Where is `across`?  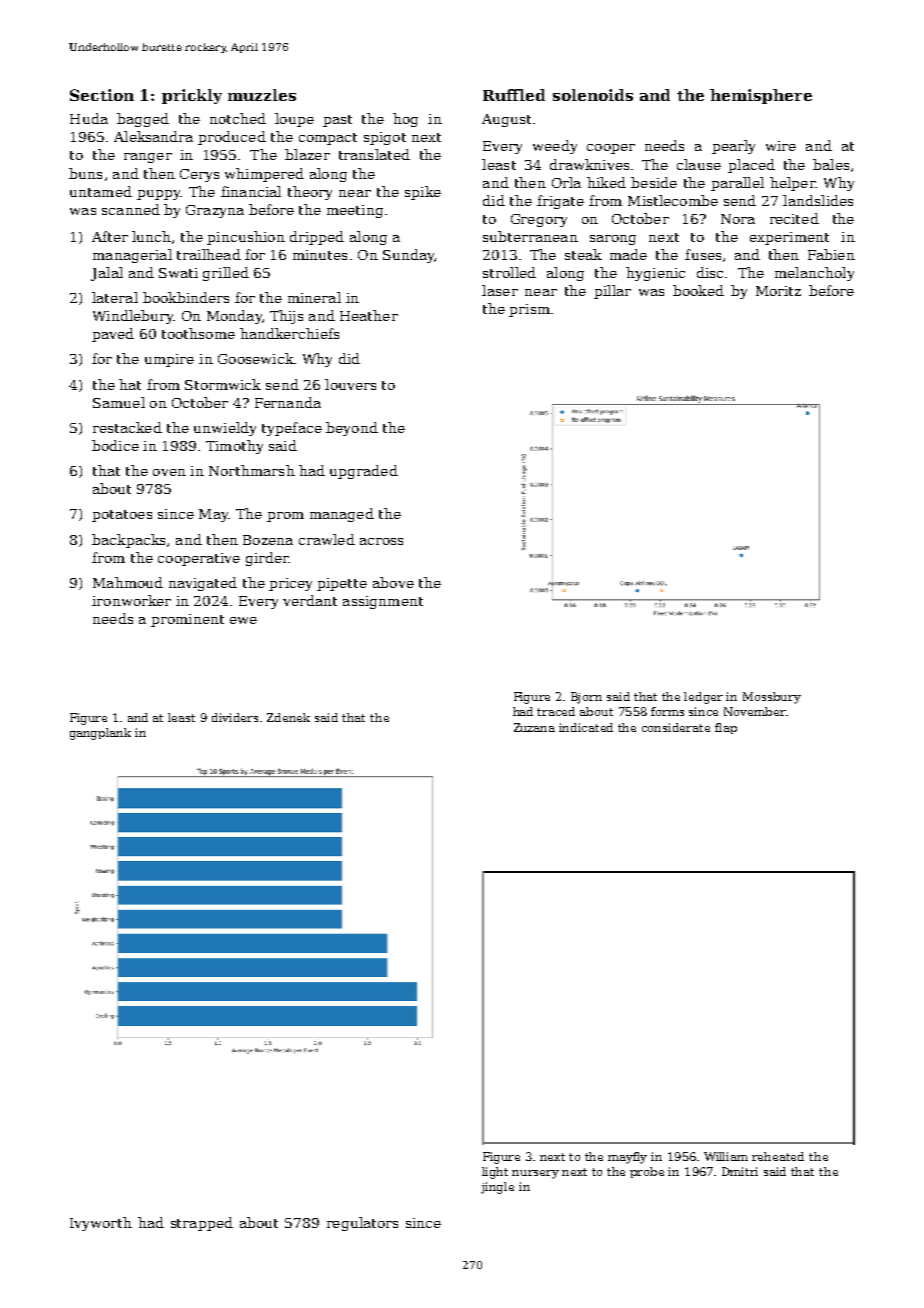
across is located at coordinates (381, 541).
